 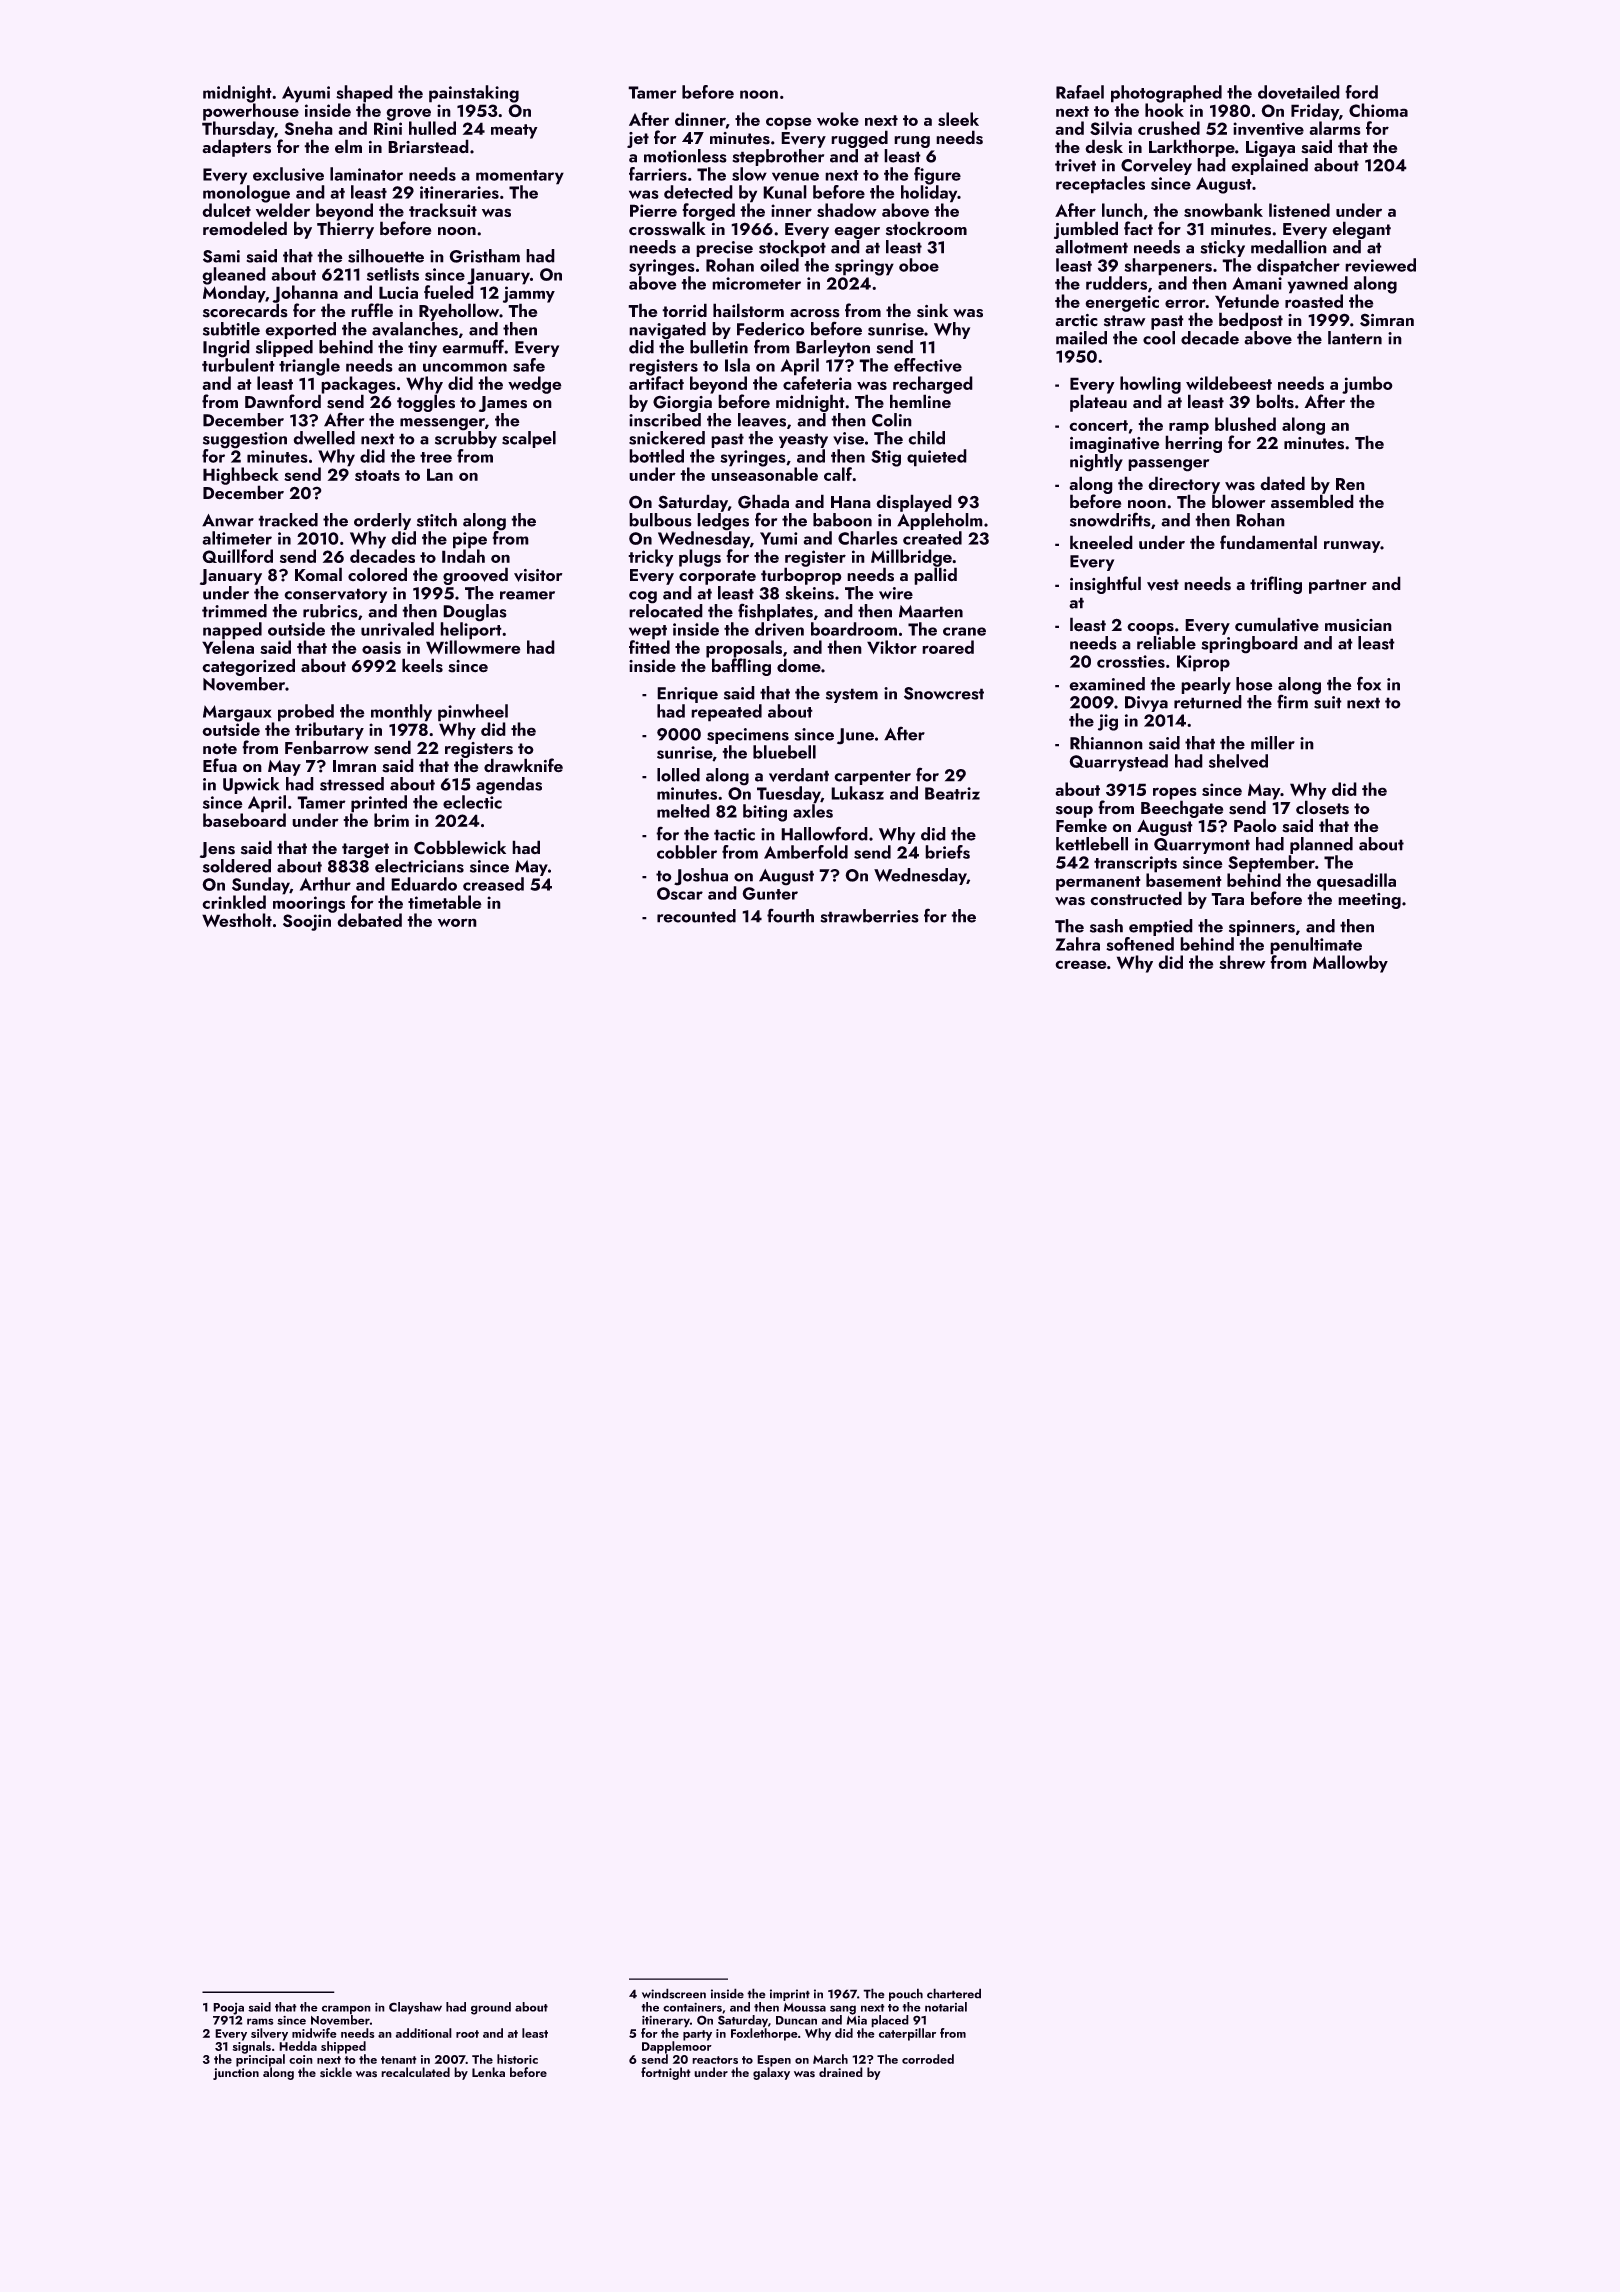 What do you see at coordinates (1315, 112) in the document?
I see `Friday` at bounding box center [1315, 112].
